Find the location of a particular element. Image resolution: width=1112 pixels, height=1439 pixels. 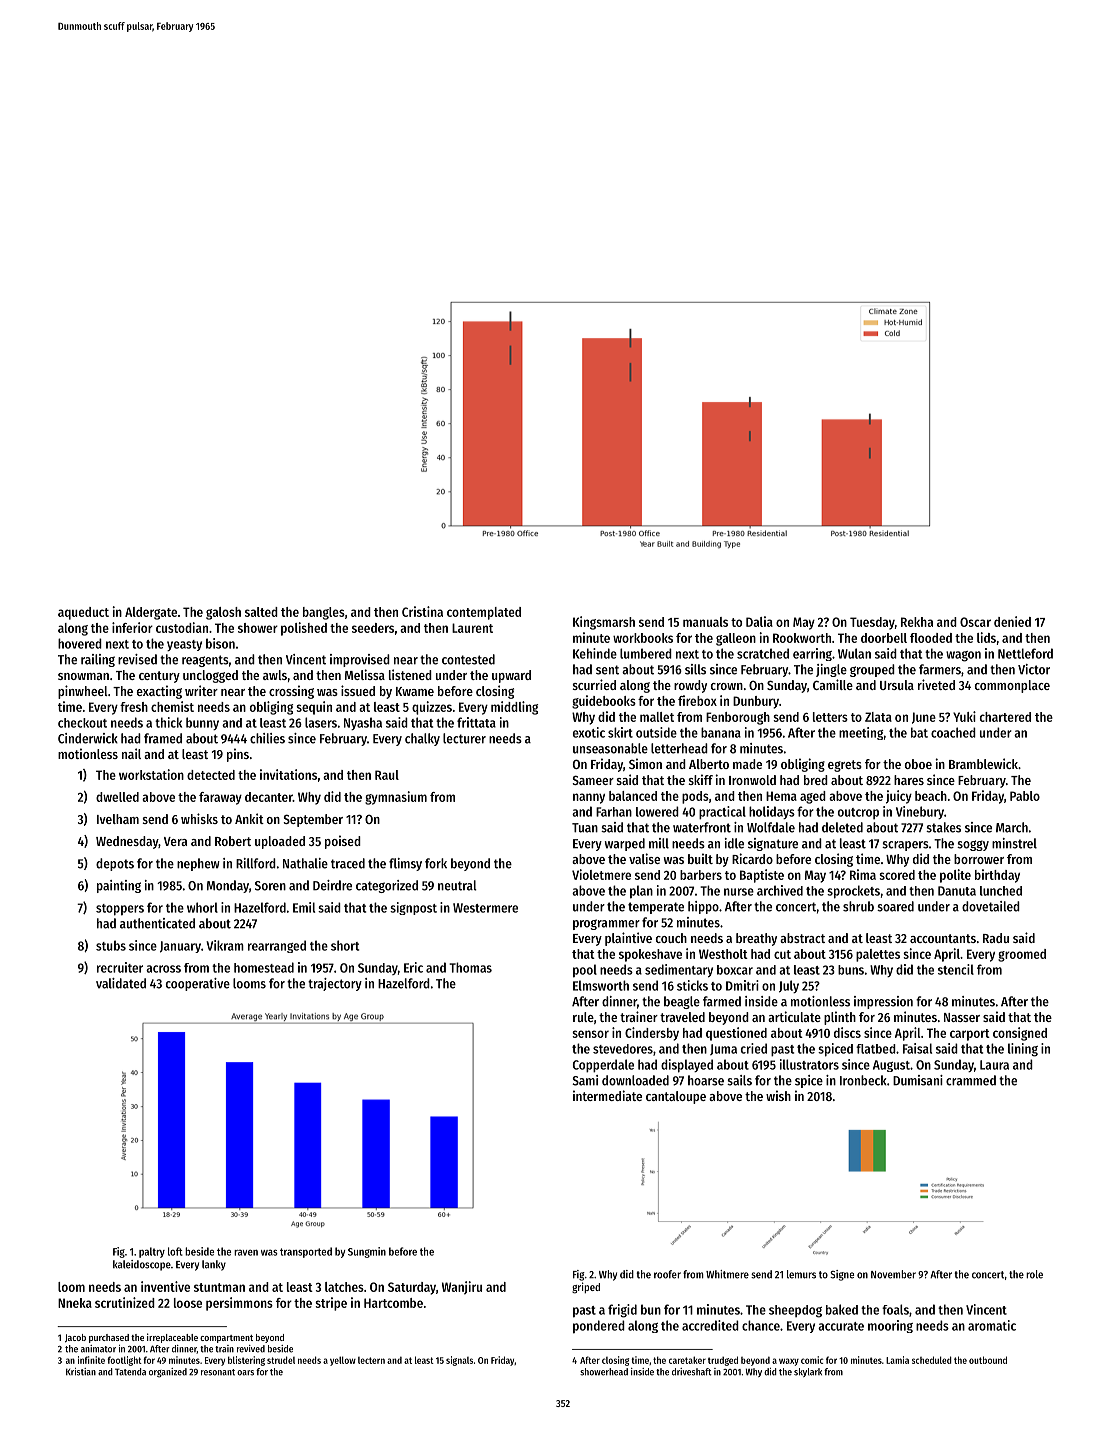

Radu is located at coordinates (996, 938).
